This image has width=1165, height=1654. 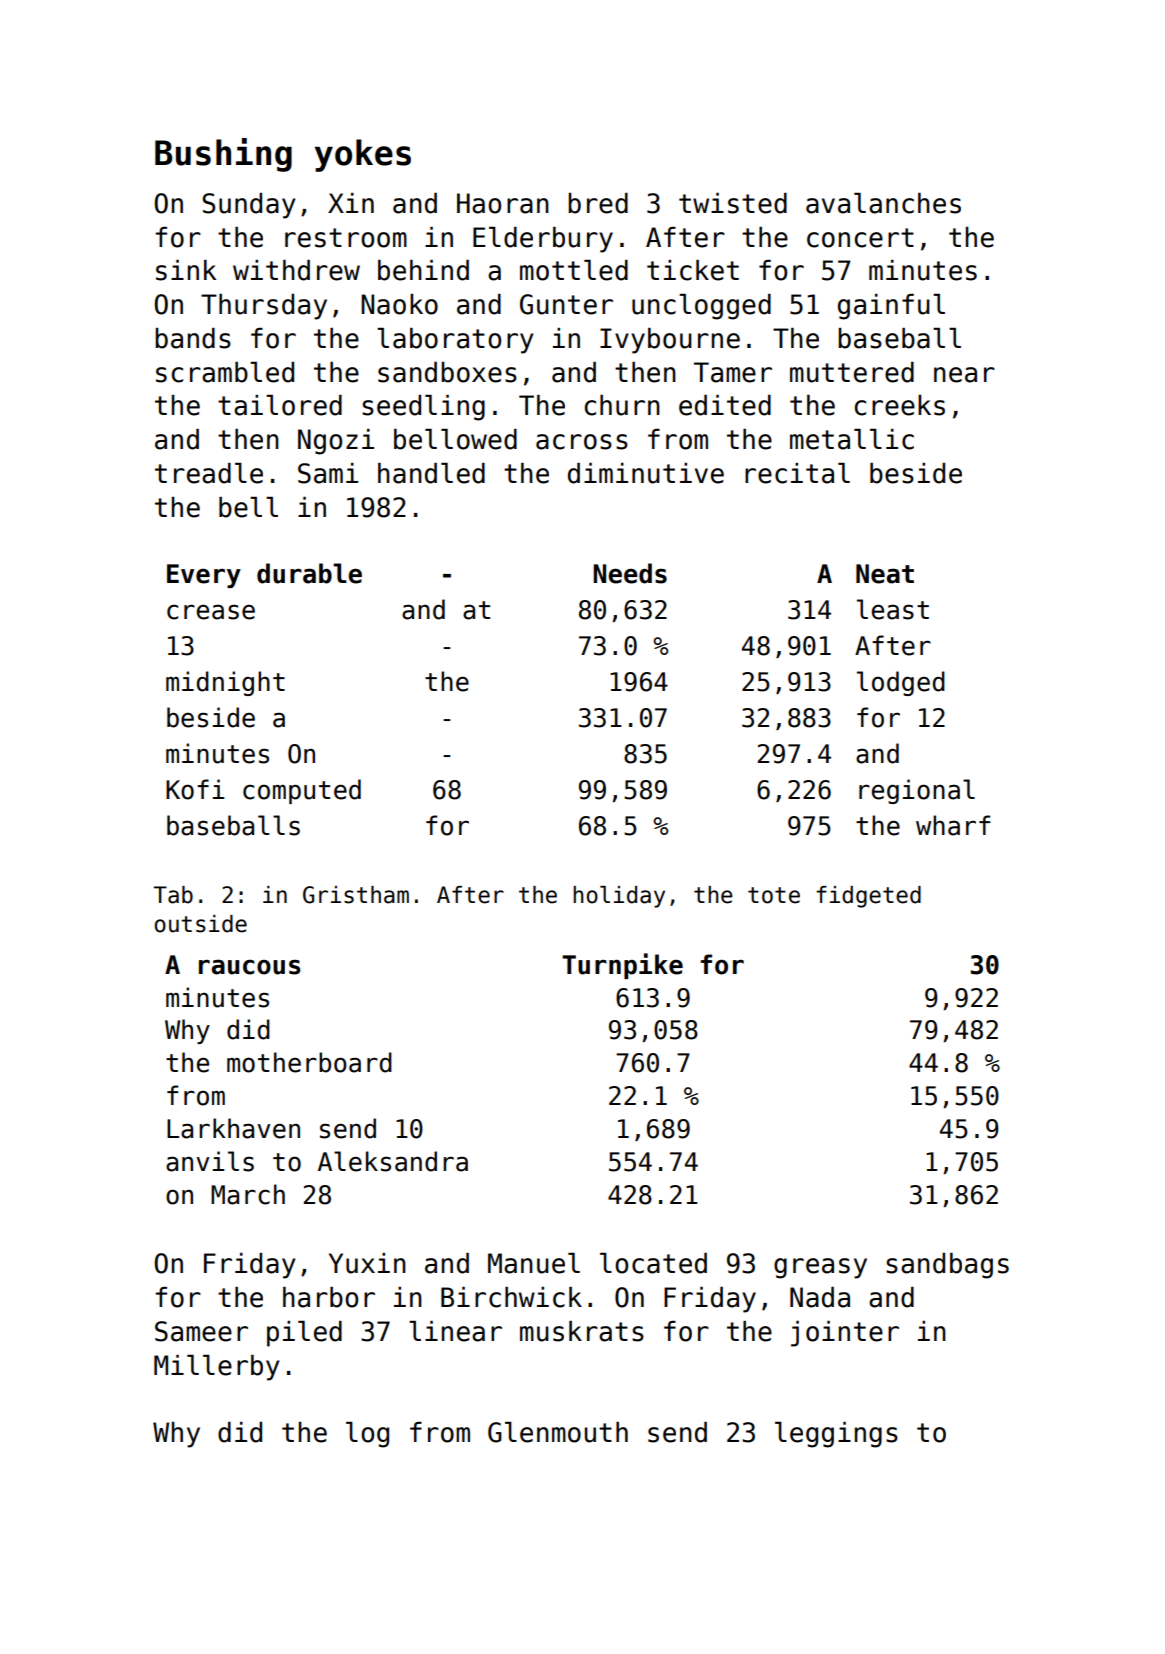 What do you see at coordinates (363, 155) in the image?
I see `yokes` at bounding box center [363, 155].
